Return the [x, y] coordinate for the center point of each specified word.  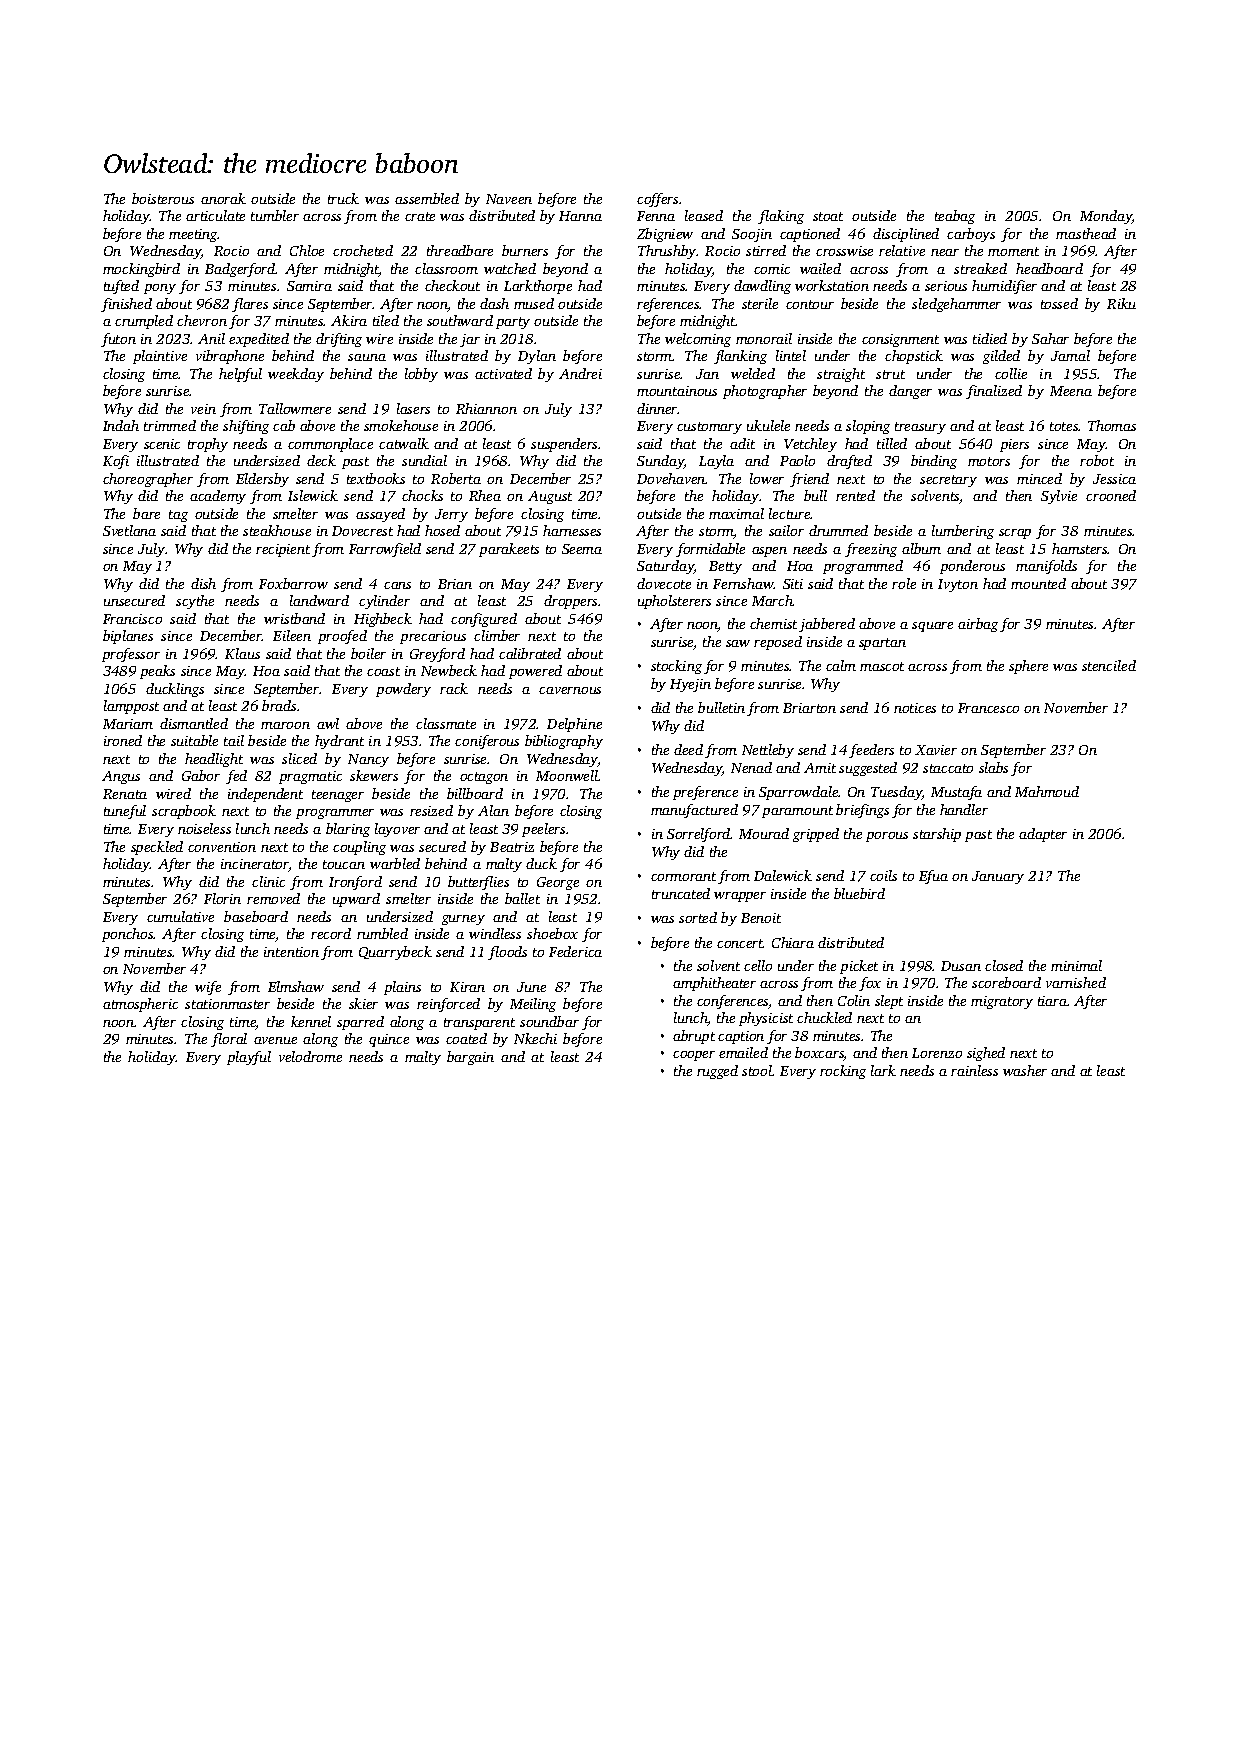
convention [222, 847]
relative [902, 250]
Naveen [509, 199]
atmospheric [140, 1005]
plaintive [160, 357]
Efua [933, 877]
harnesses [572, 530]
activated [503, 373]
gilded [1001, 357]
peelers [543, 830]
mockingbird [141, 270]
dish [203, 583]
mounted [1038, 583]
